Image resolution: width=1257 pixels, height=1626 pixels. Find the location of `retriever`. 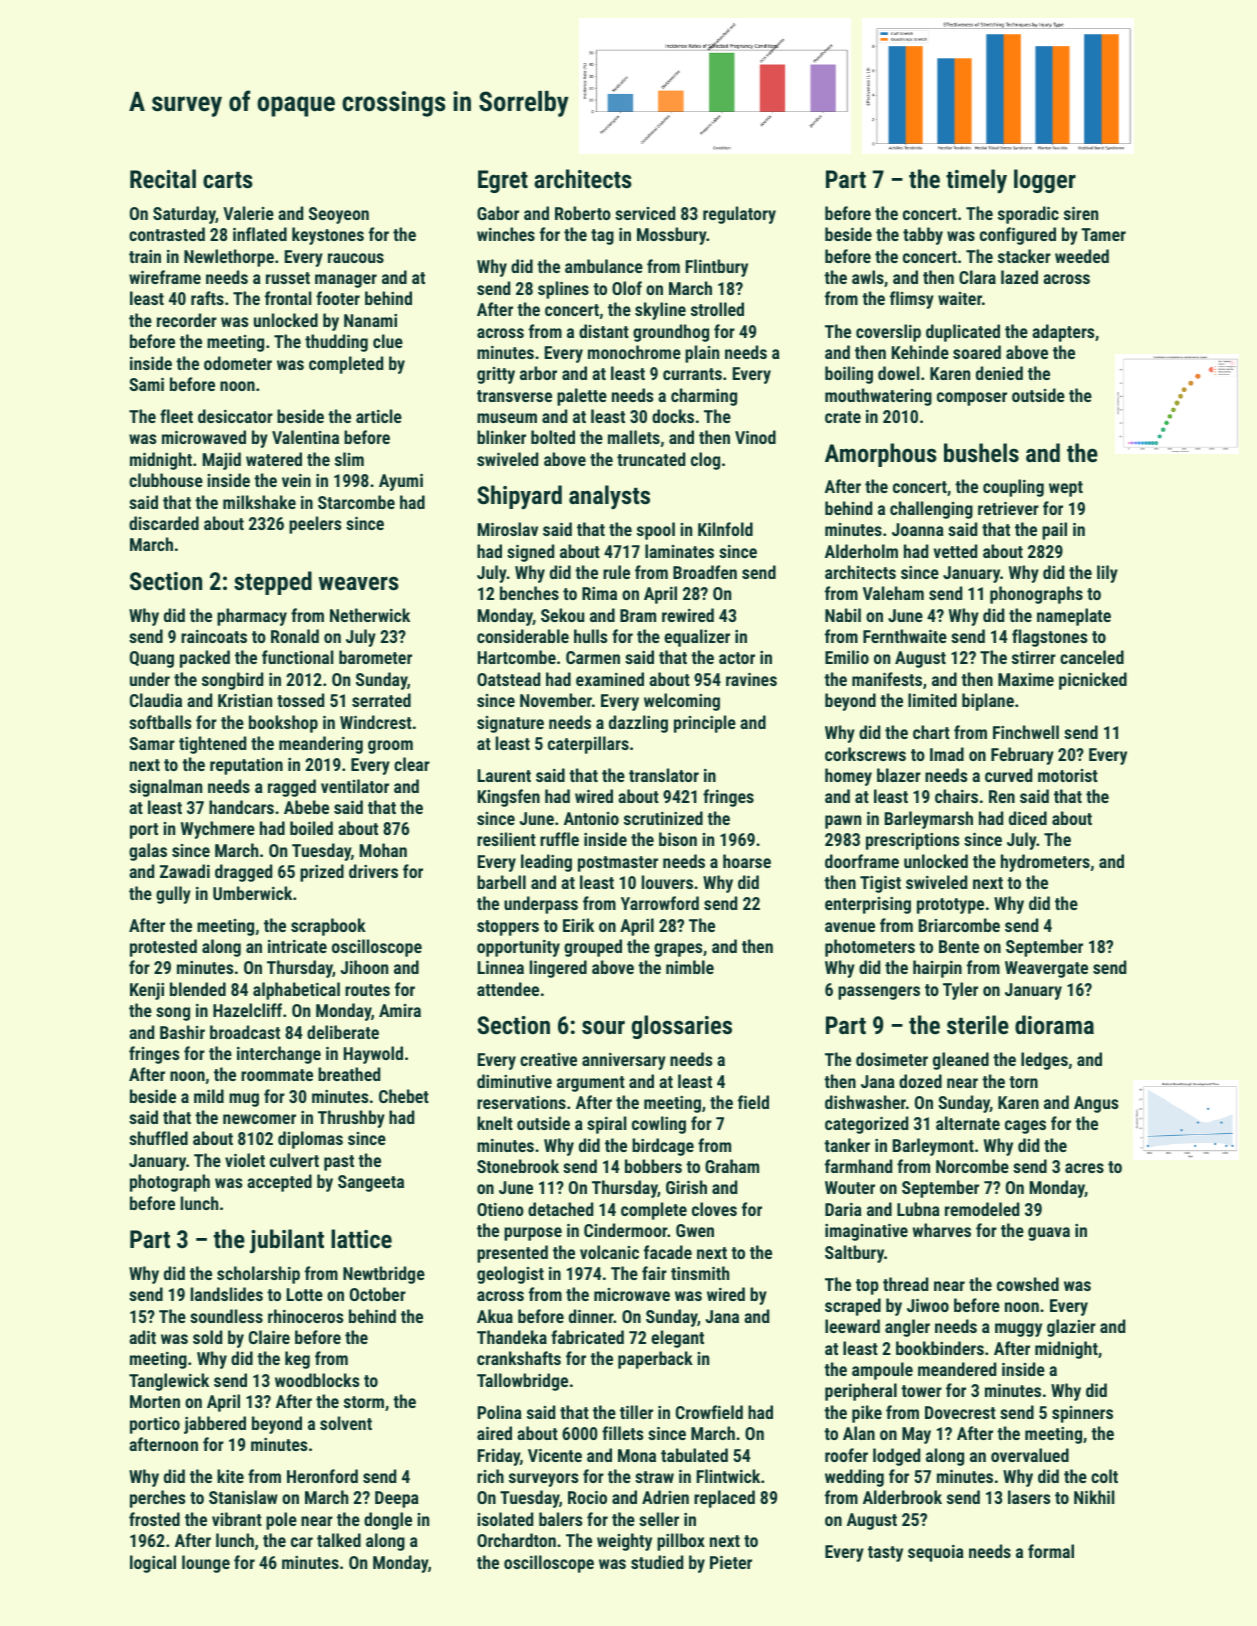

retriever is located at coordinates (1008, 508).
